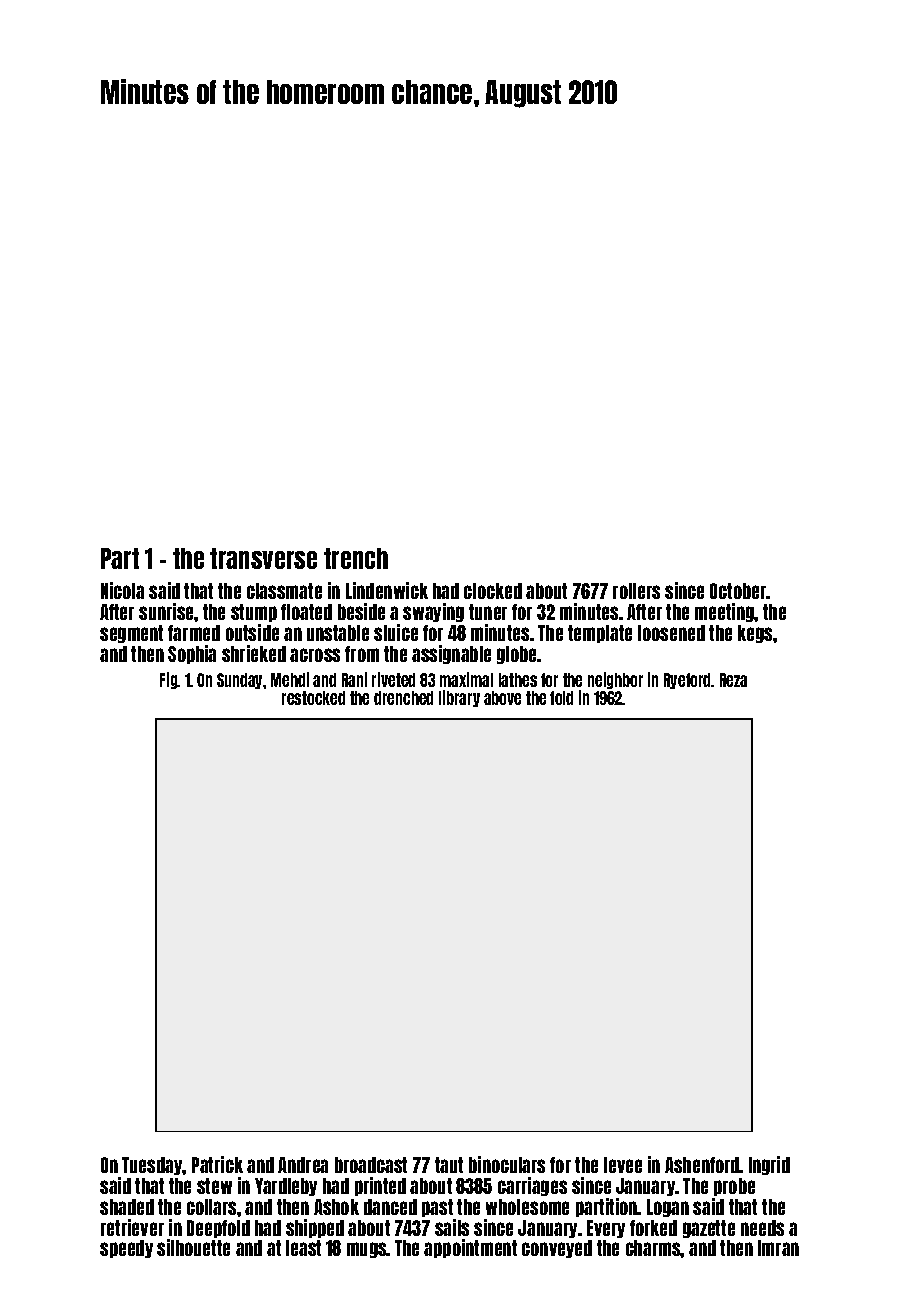 Image resolution: width=908 pixels, height=1316 pixels. Describe the element at coordinates (122, 590) in the screenshot. I see `Nicola` at that location.
